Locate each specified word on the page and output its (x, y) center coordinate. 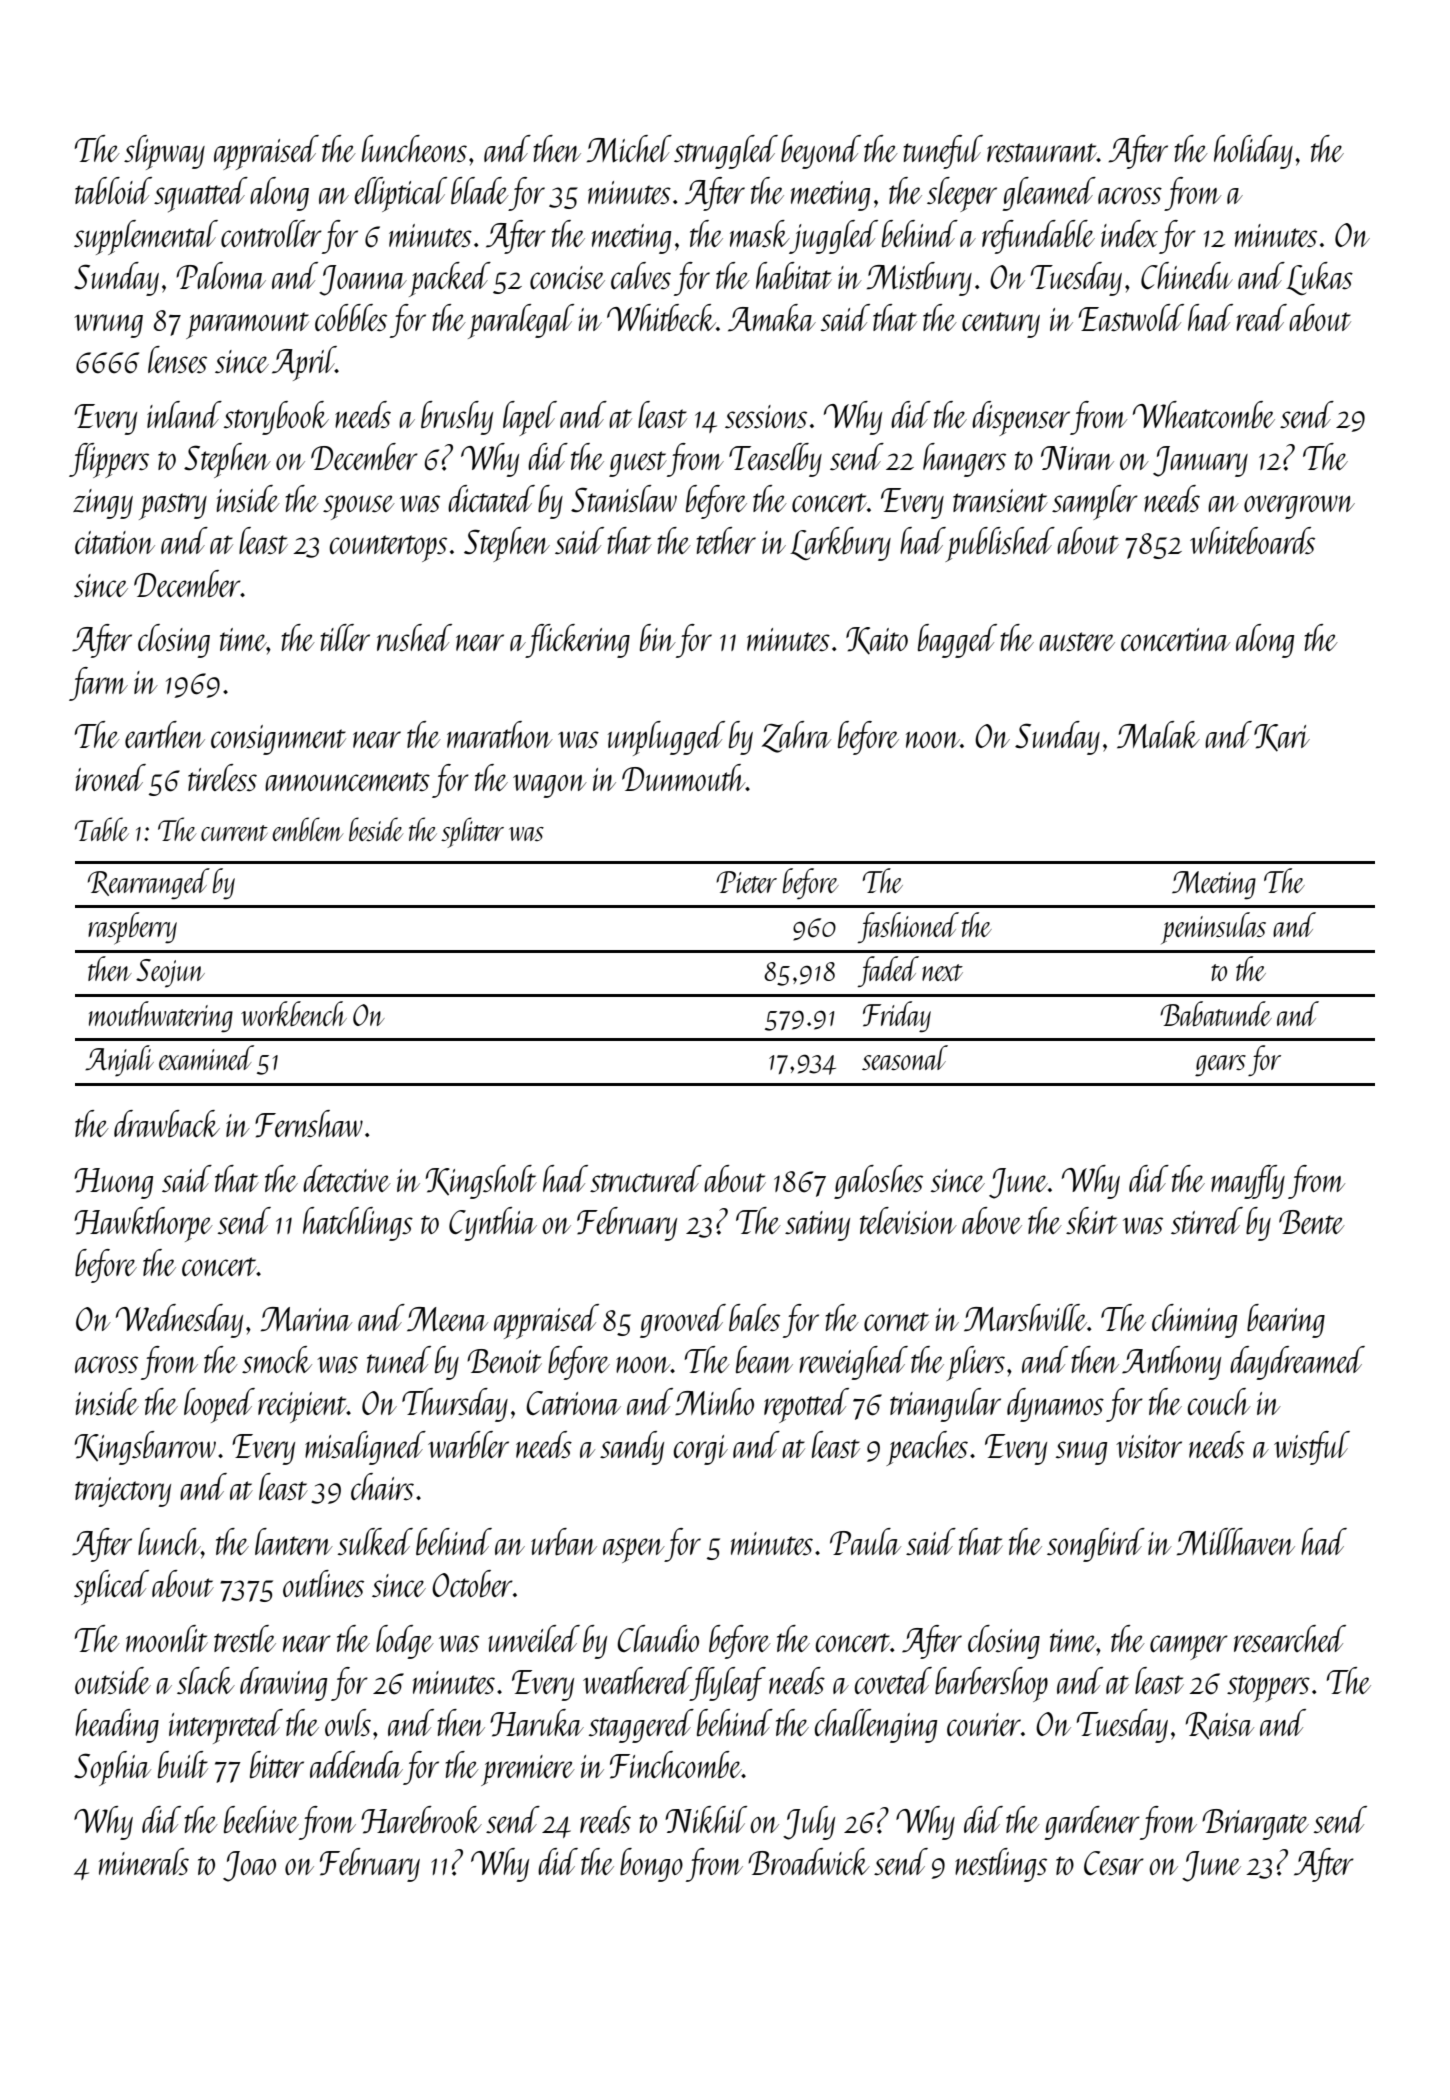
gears (1220, 1066)
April (304, 363)
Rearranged (149, 884)
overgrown (1299, 507)
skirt (1092, 1220)
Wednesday (179, 1321)
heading (117, 1726)
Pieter (746, 882)
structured (646, 1178)
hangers (964, 460)
